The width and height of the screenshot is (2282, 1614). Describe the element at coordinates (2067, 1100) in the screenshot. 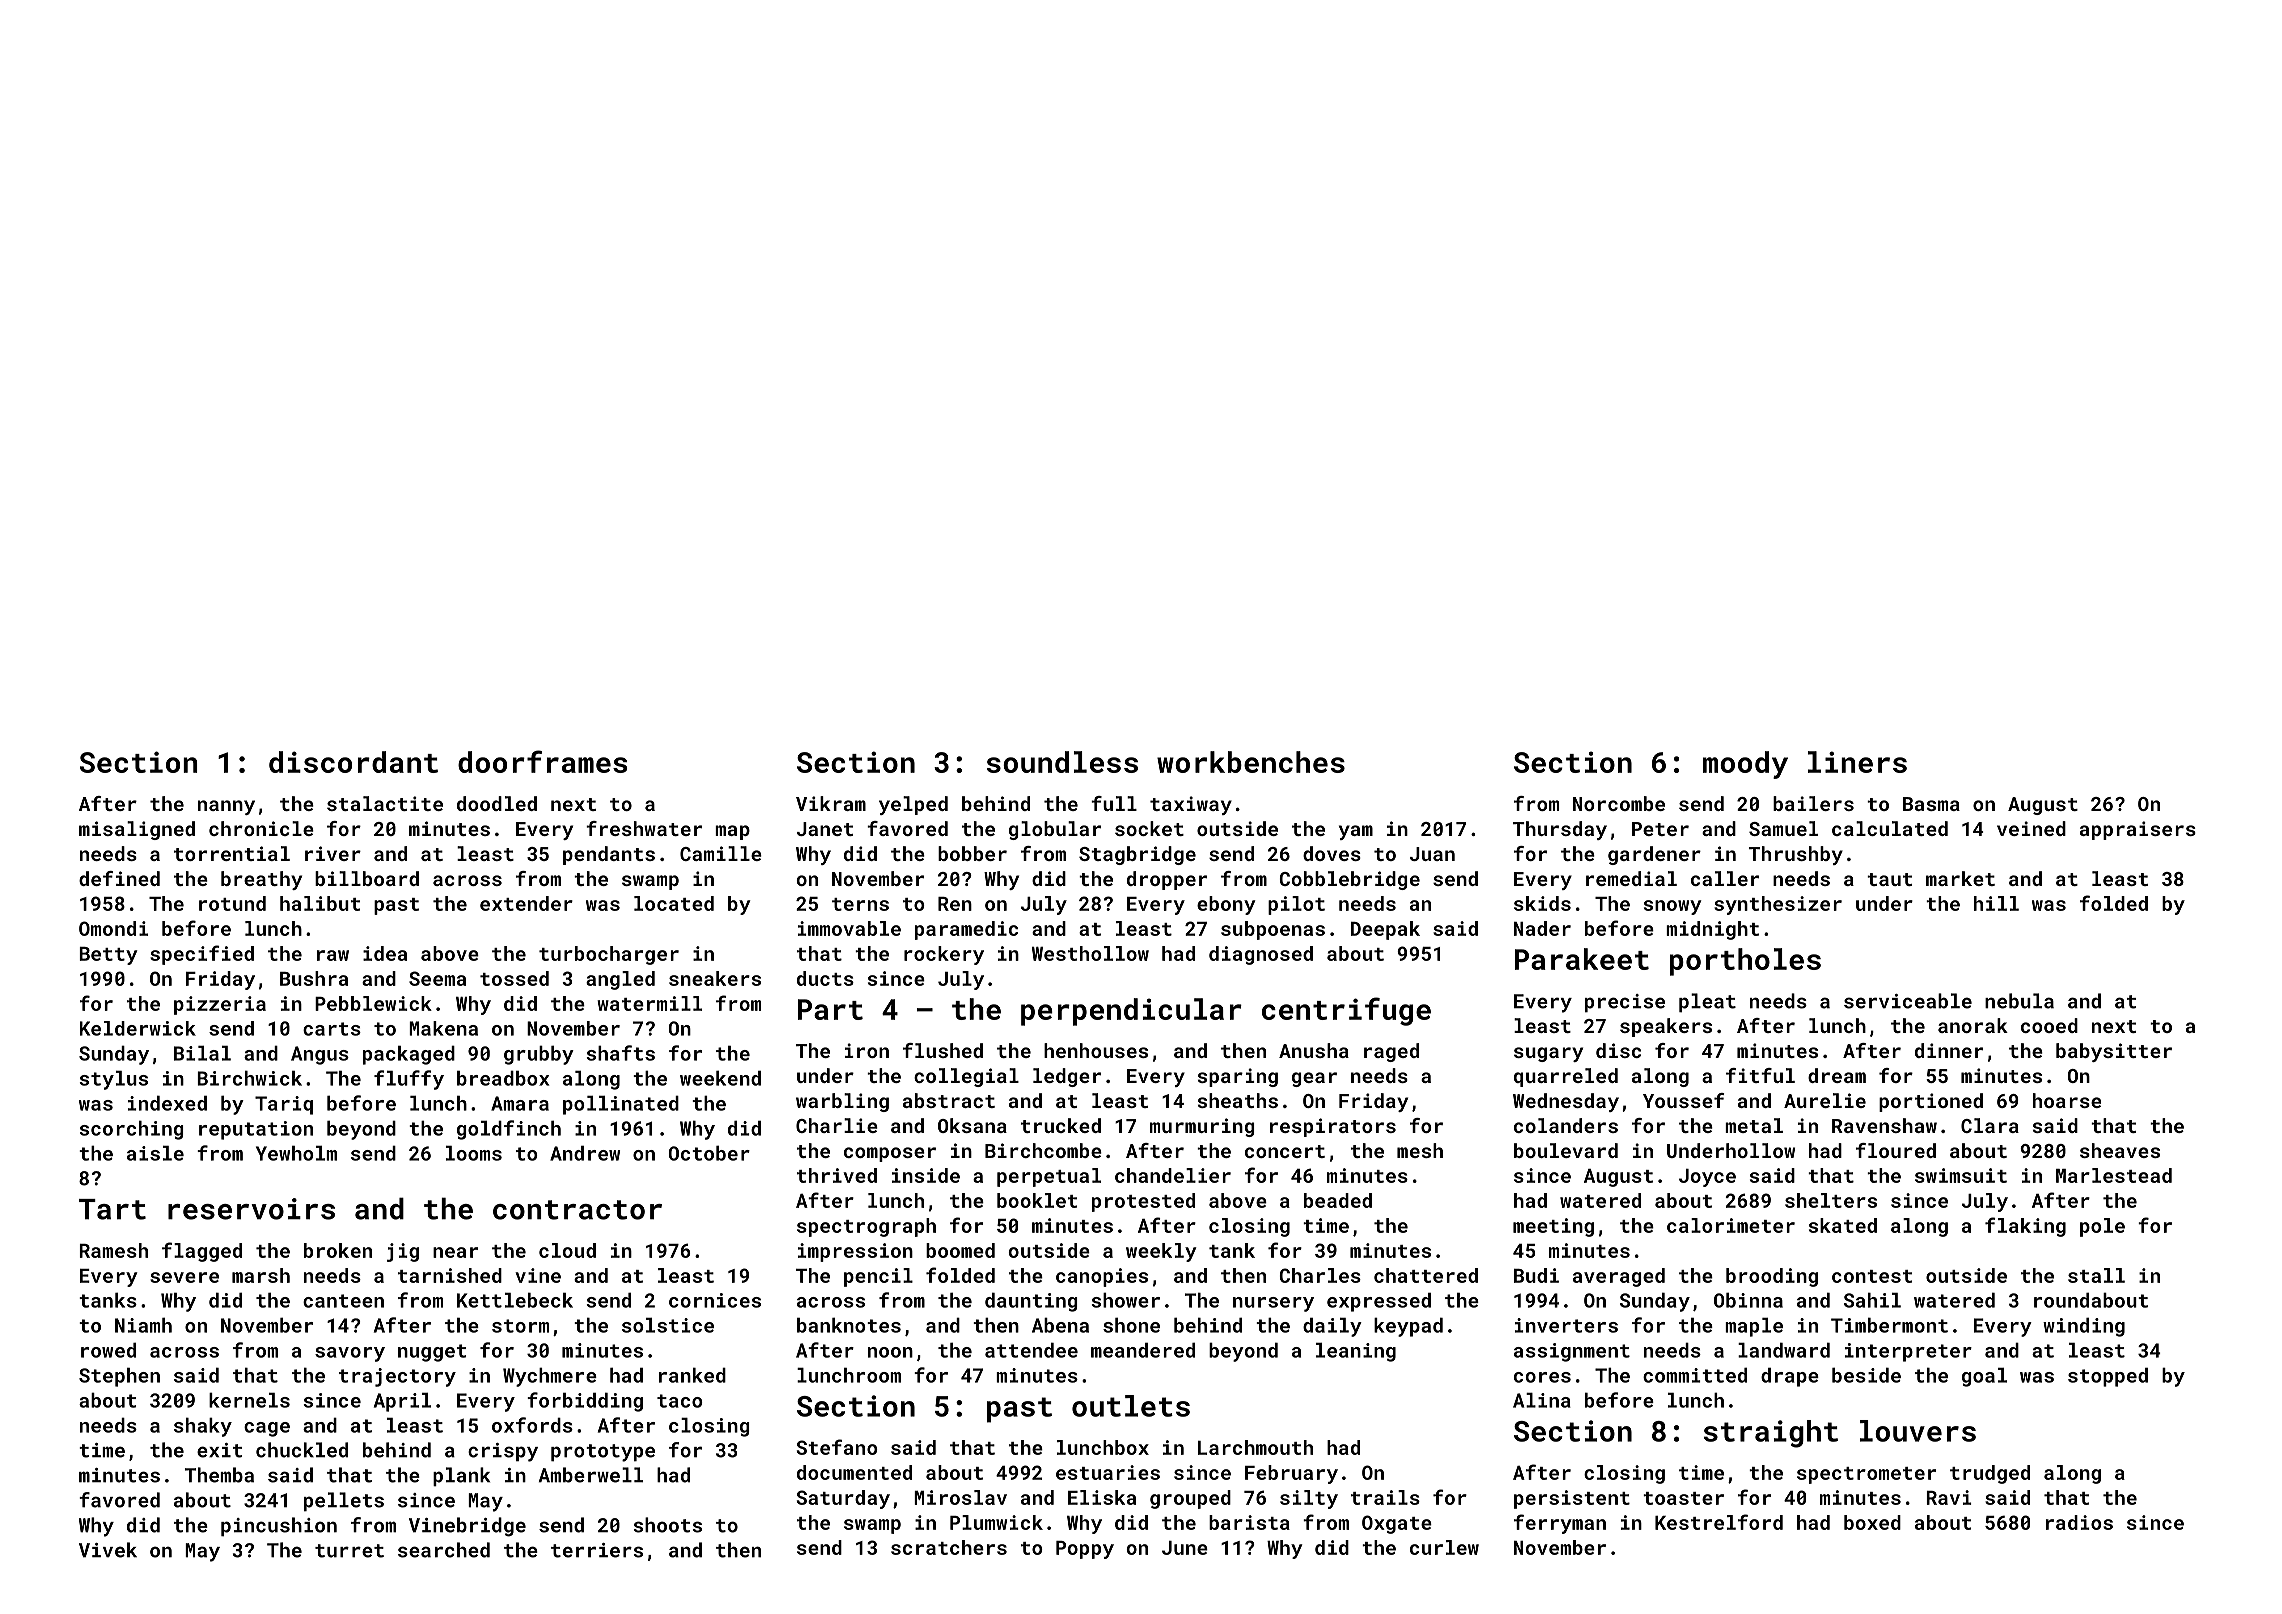

I see `hoarse` at that location.
